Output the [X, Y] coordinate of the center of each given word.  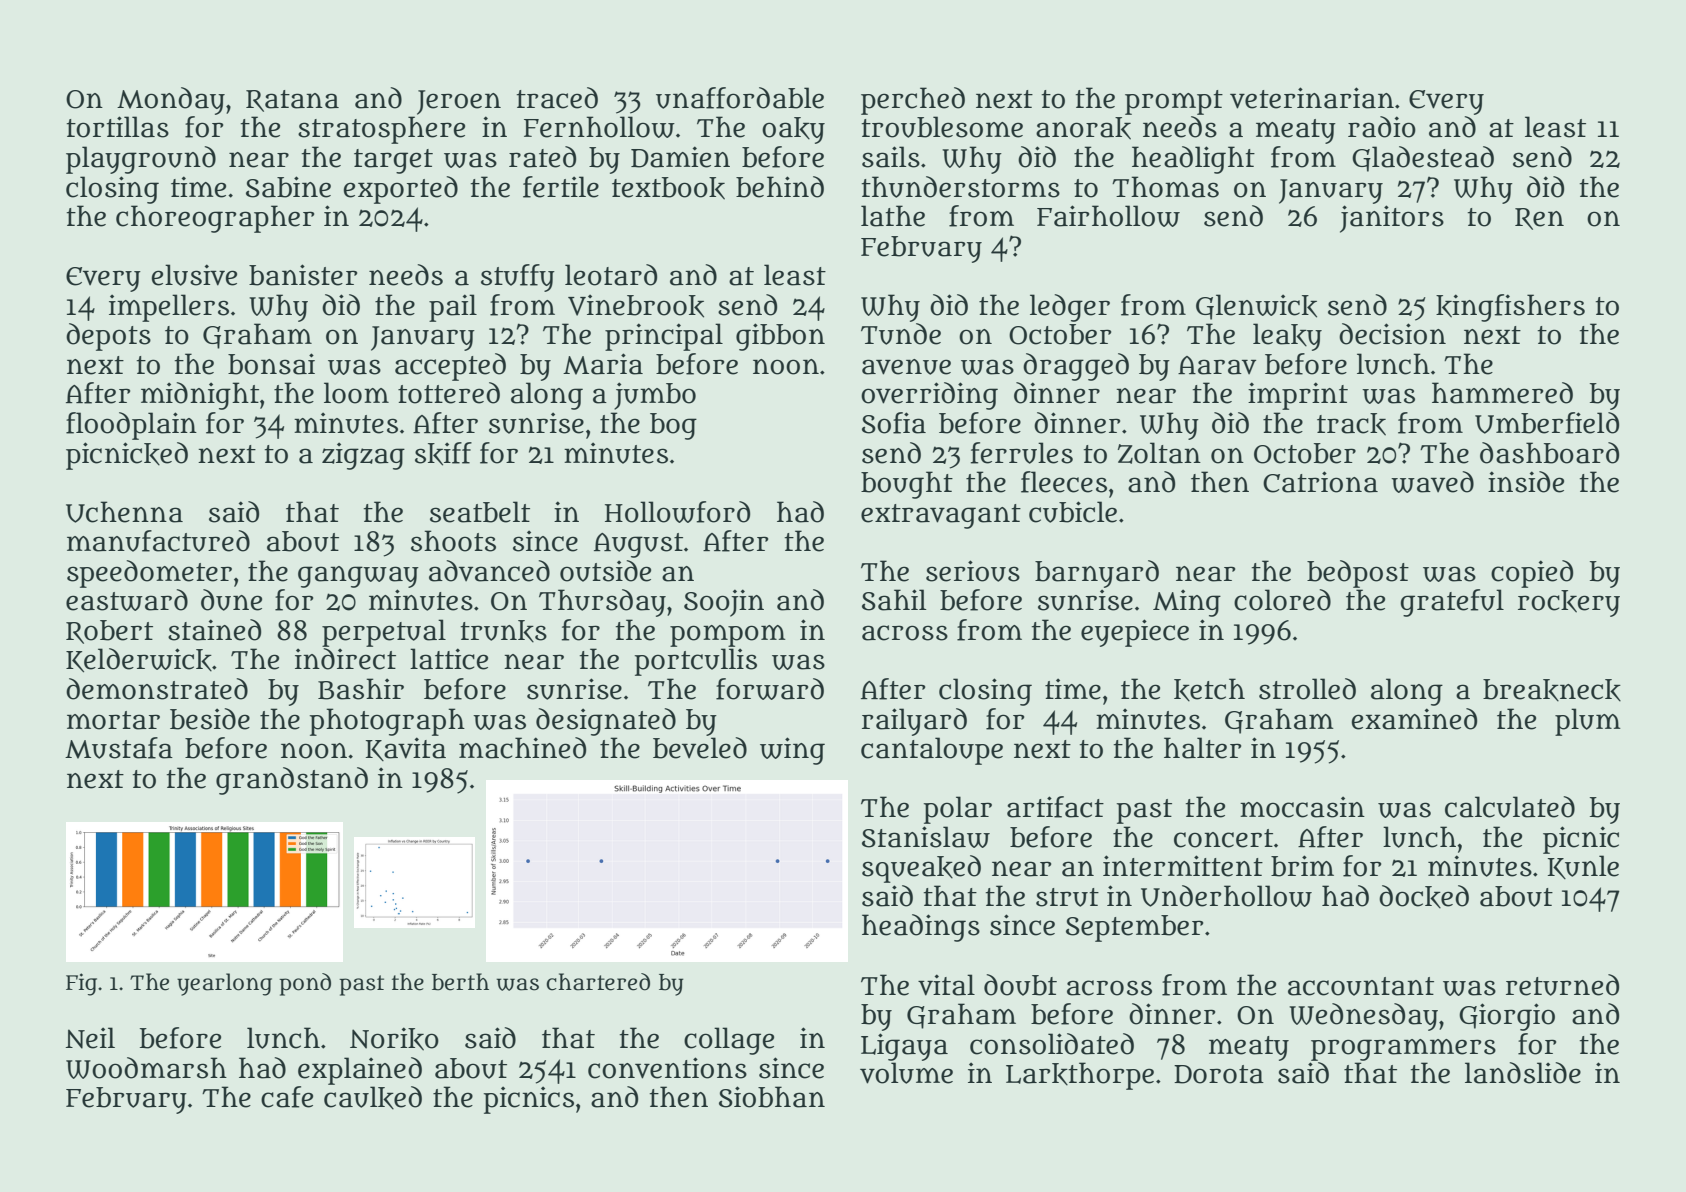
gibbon [780, 337]
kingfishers [1510, 308]
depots [108, 337]
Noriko [394, 1039]
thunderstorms [961, 187]
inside [1526, 482]
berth [460, 982]
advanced [489, 571]
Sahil [894, 600]
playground [141, 160]
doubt [1020, 985]
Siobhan [772, 1097]
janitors [1392, 219]
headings [921, 928]
